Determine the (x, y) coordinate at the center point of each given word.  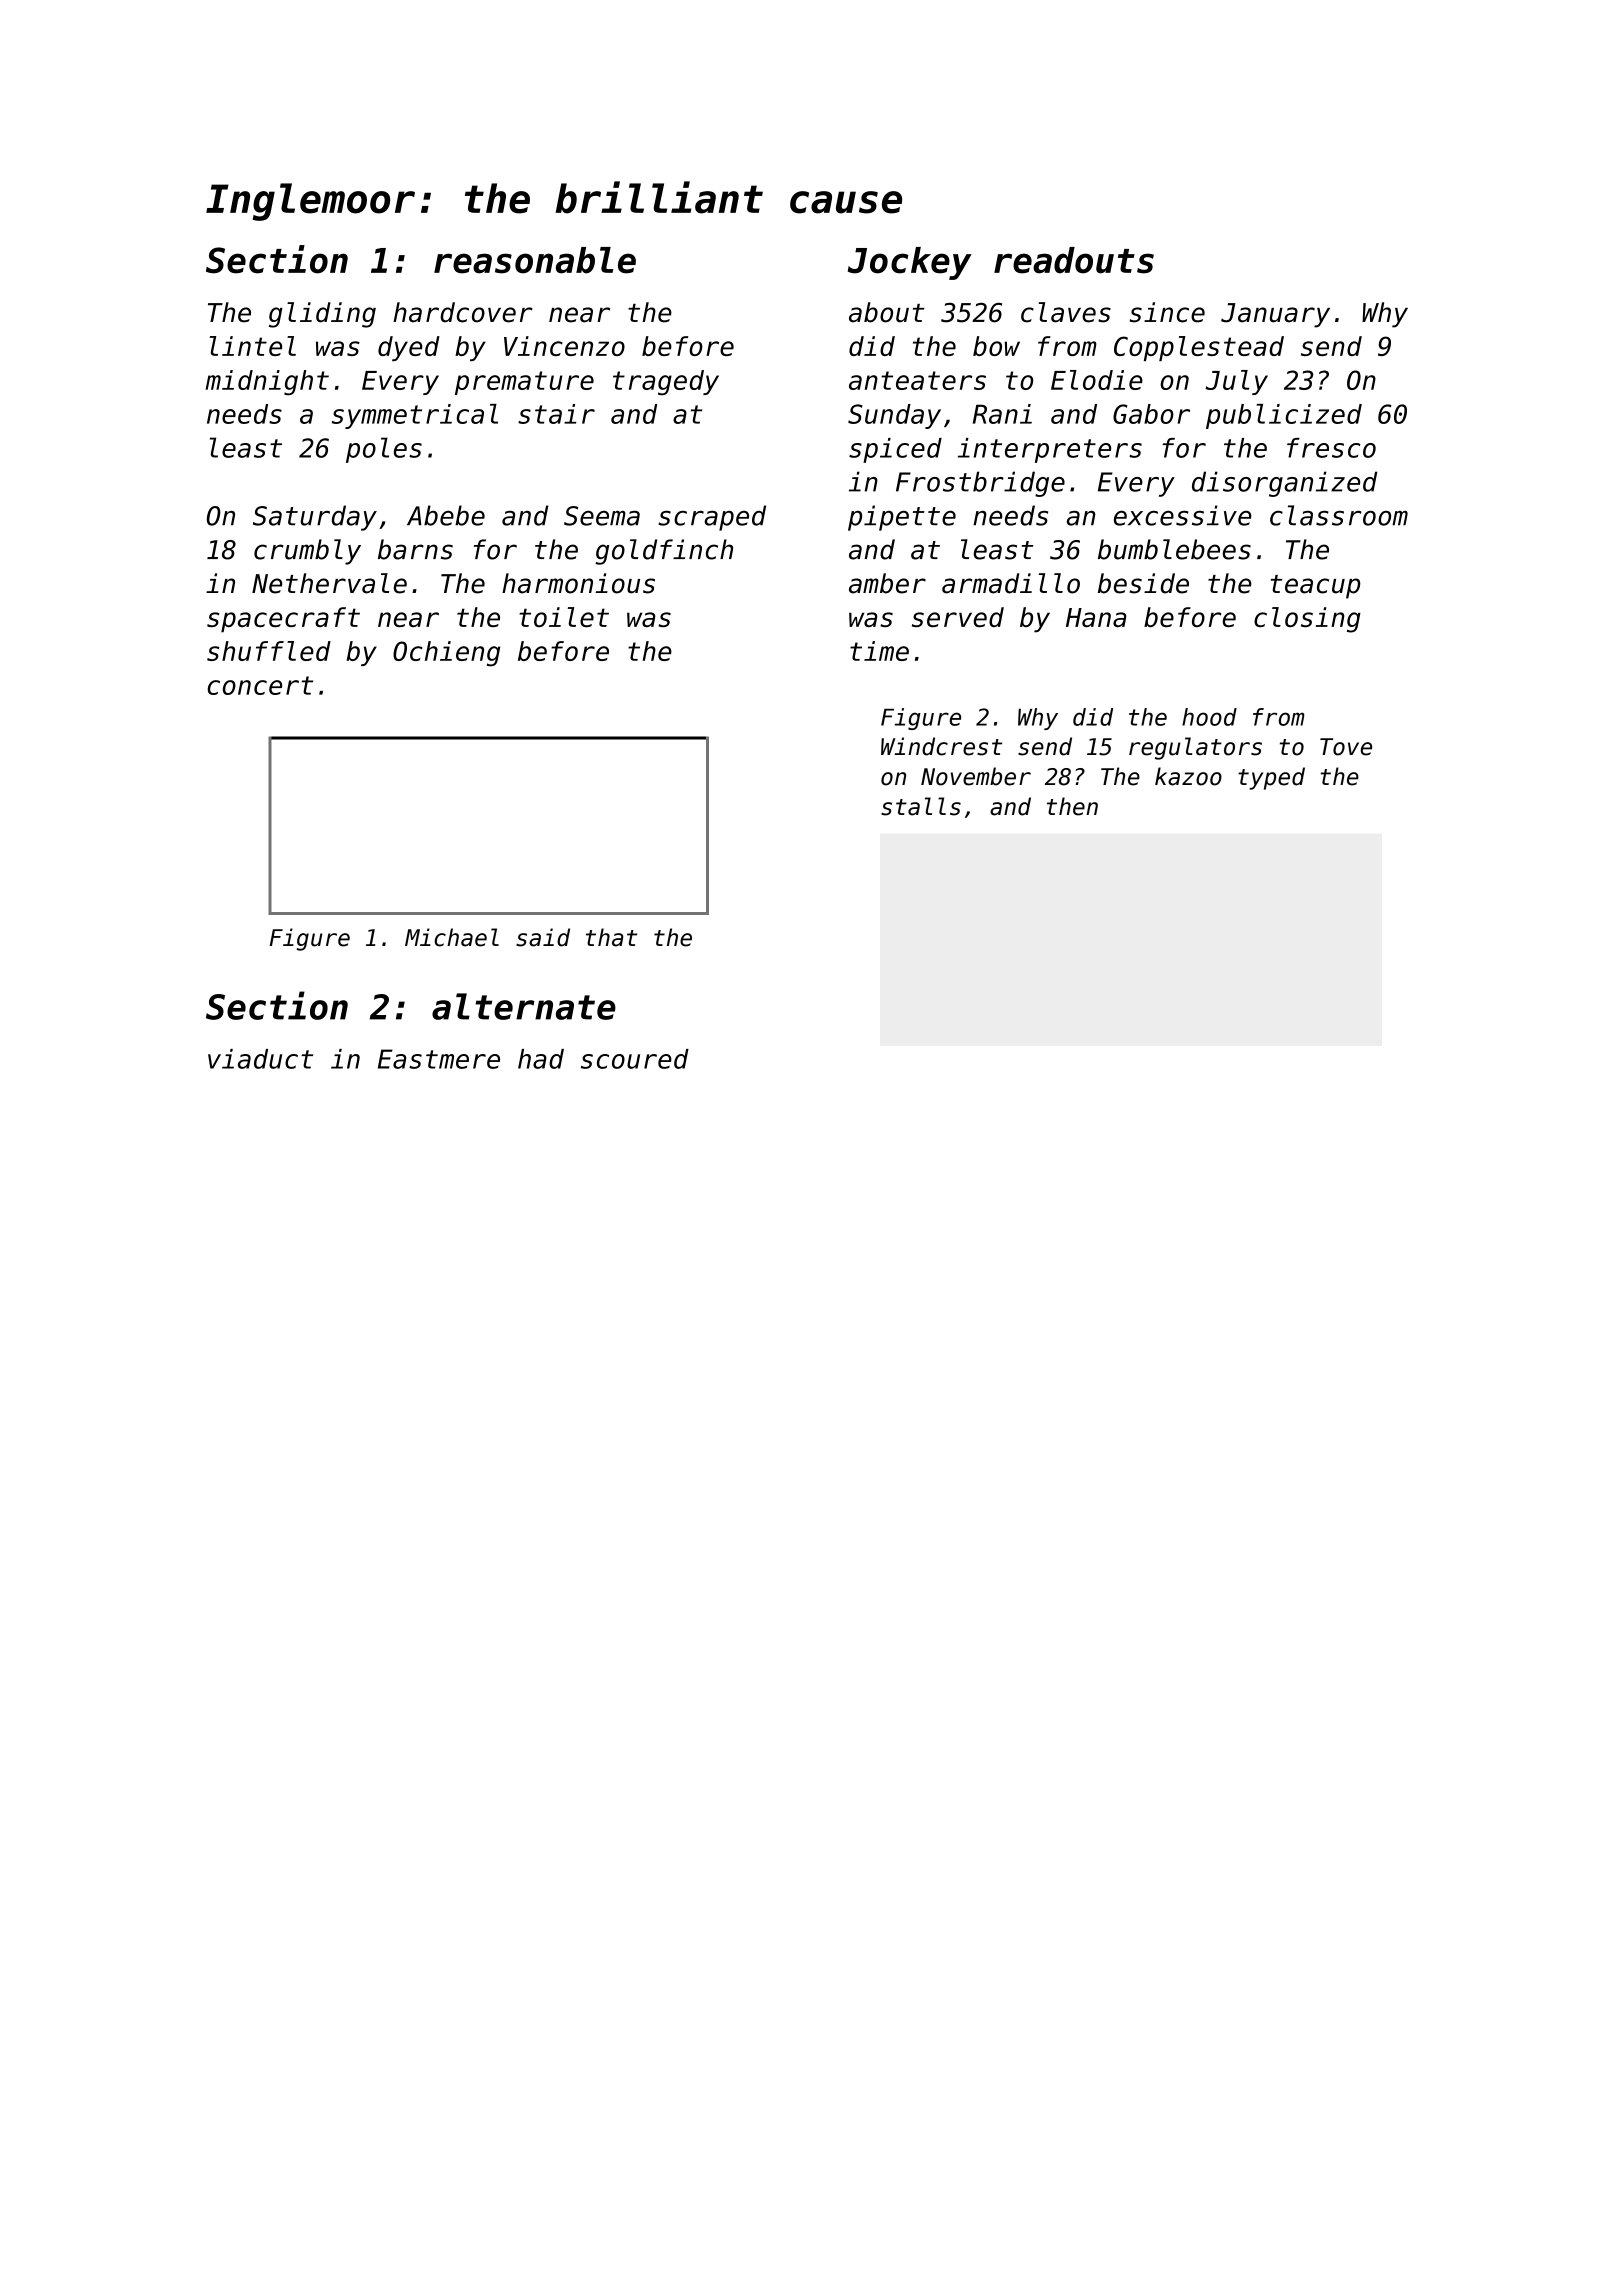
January (1275, 315)
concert (260, 685)
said (543, 937)
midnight (267, 383)
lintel (253, 346)
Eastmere (439, 1059)
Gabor (1151, 414)
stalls (921, 806)
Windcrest (941, 746)
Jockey (910, 263)
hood (1209, 717)
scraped (712, 518)
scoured (635, 1059)
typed (1271, 778)
